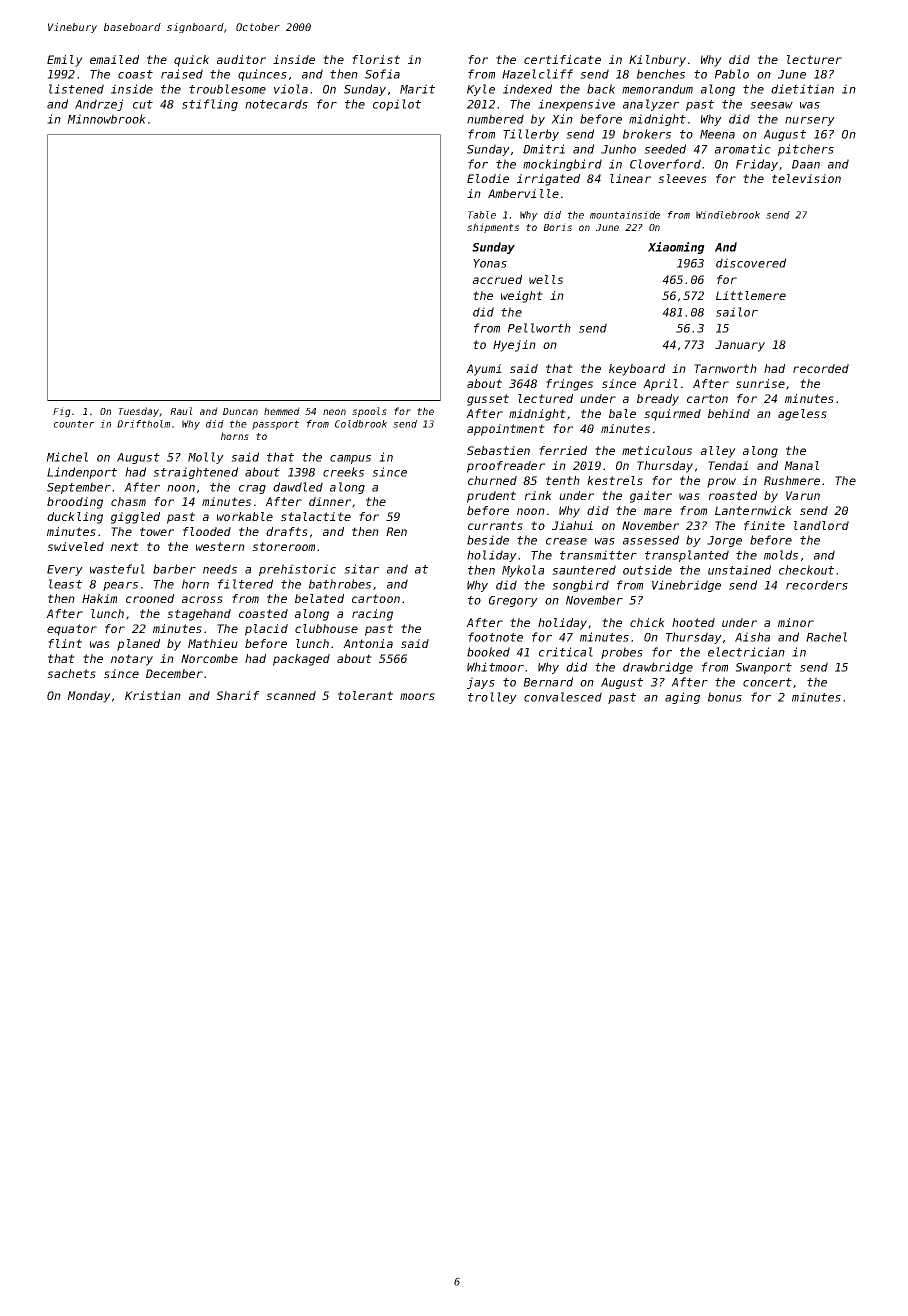 The height and width of the screenshot is (1316, 908). Describe the element at coordinates (114, 59) in the screenshot. I see `emailed` at that location.
